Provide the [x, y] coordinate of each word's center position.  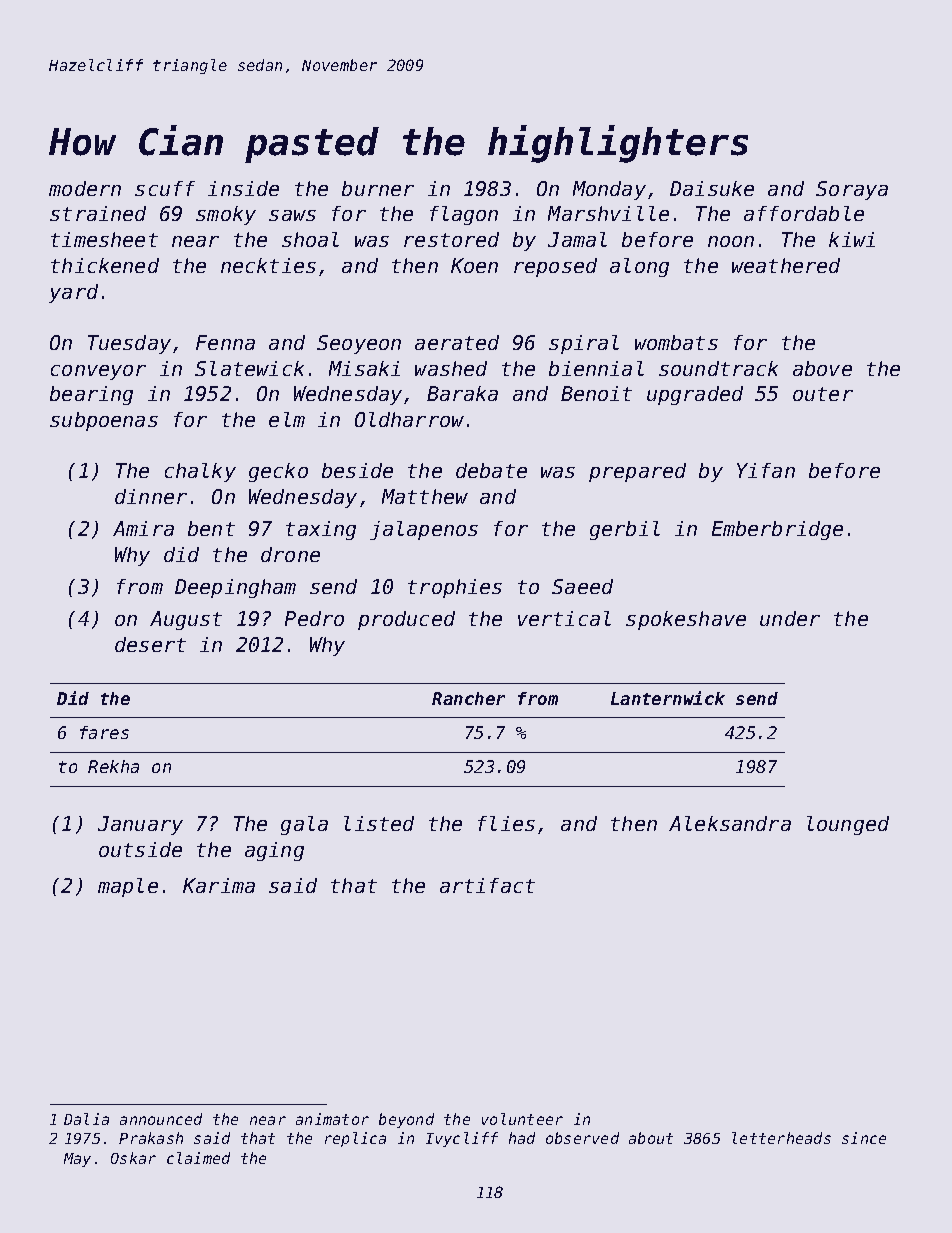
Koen [474, 265]
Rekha [113, 766]
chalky [200, 472]
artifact [487, 885]
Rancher [468, 698]
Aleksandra [730, 823]
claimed [198, 1158]
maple [128, 887]
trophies [455, 588]
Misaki [364, 368]
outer [823, 394]
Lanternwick [668, 698]
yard [73, 293]
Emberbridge [777, 530]
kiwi [852, 239]
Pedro [314, 618]
